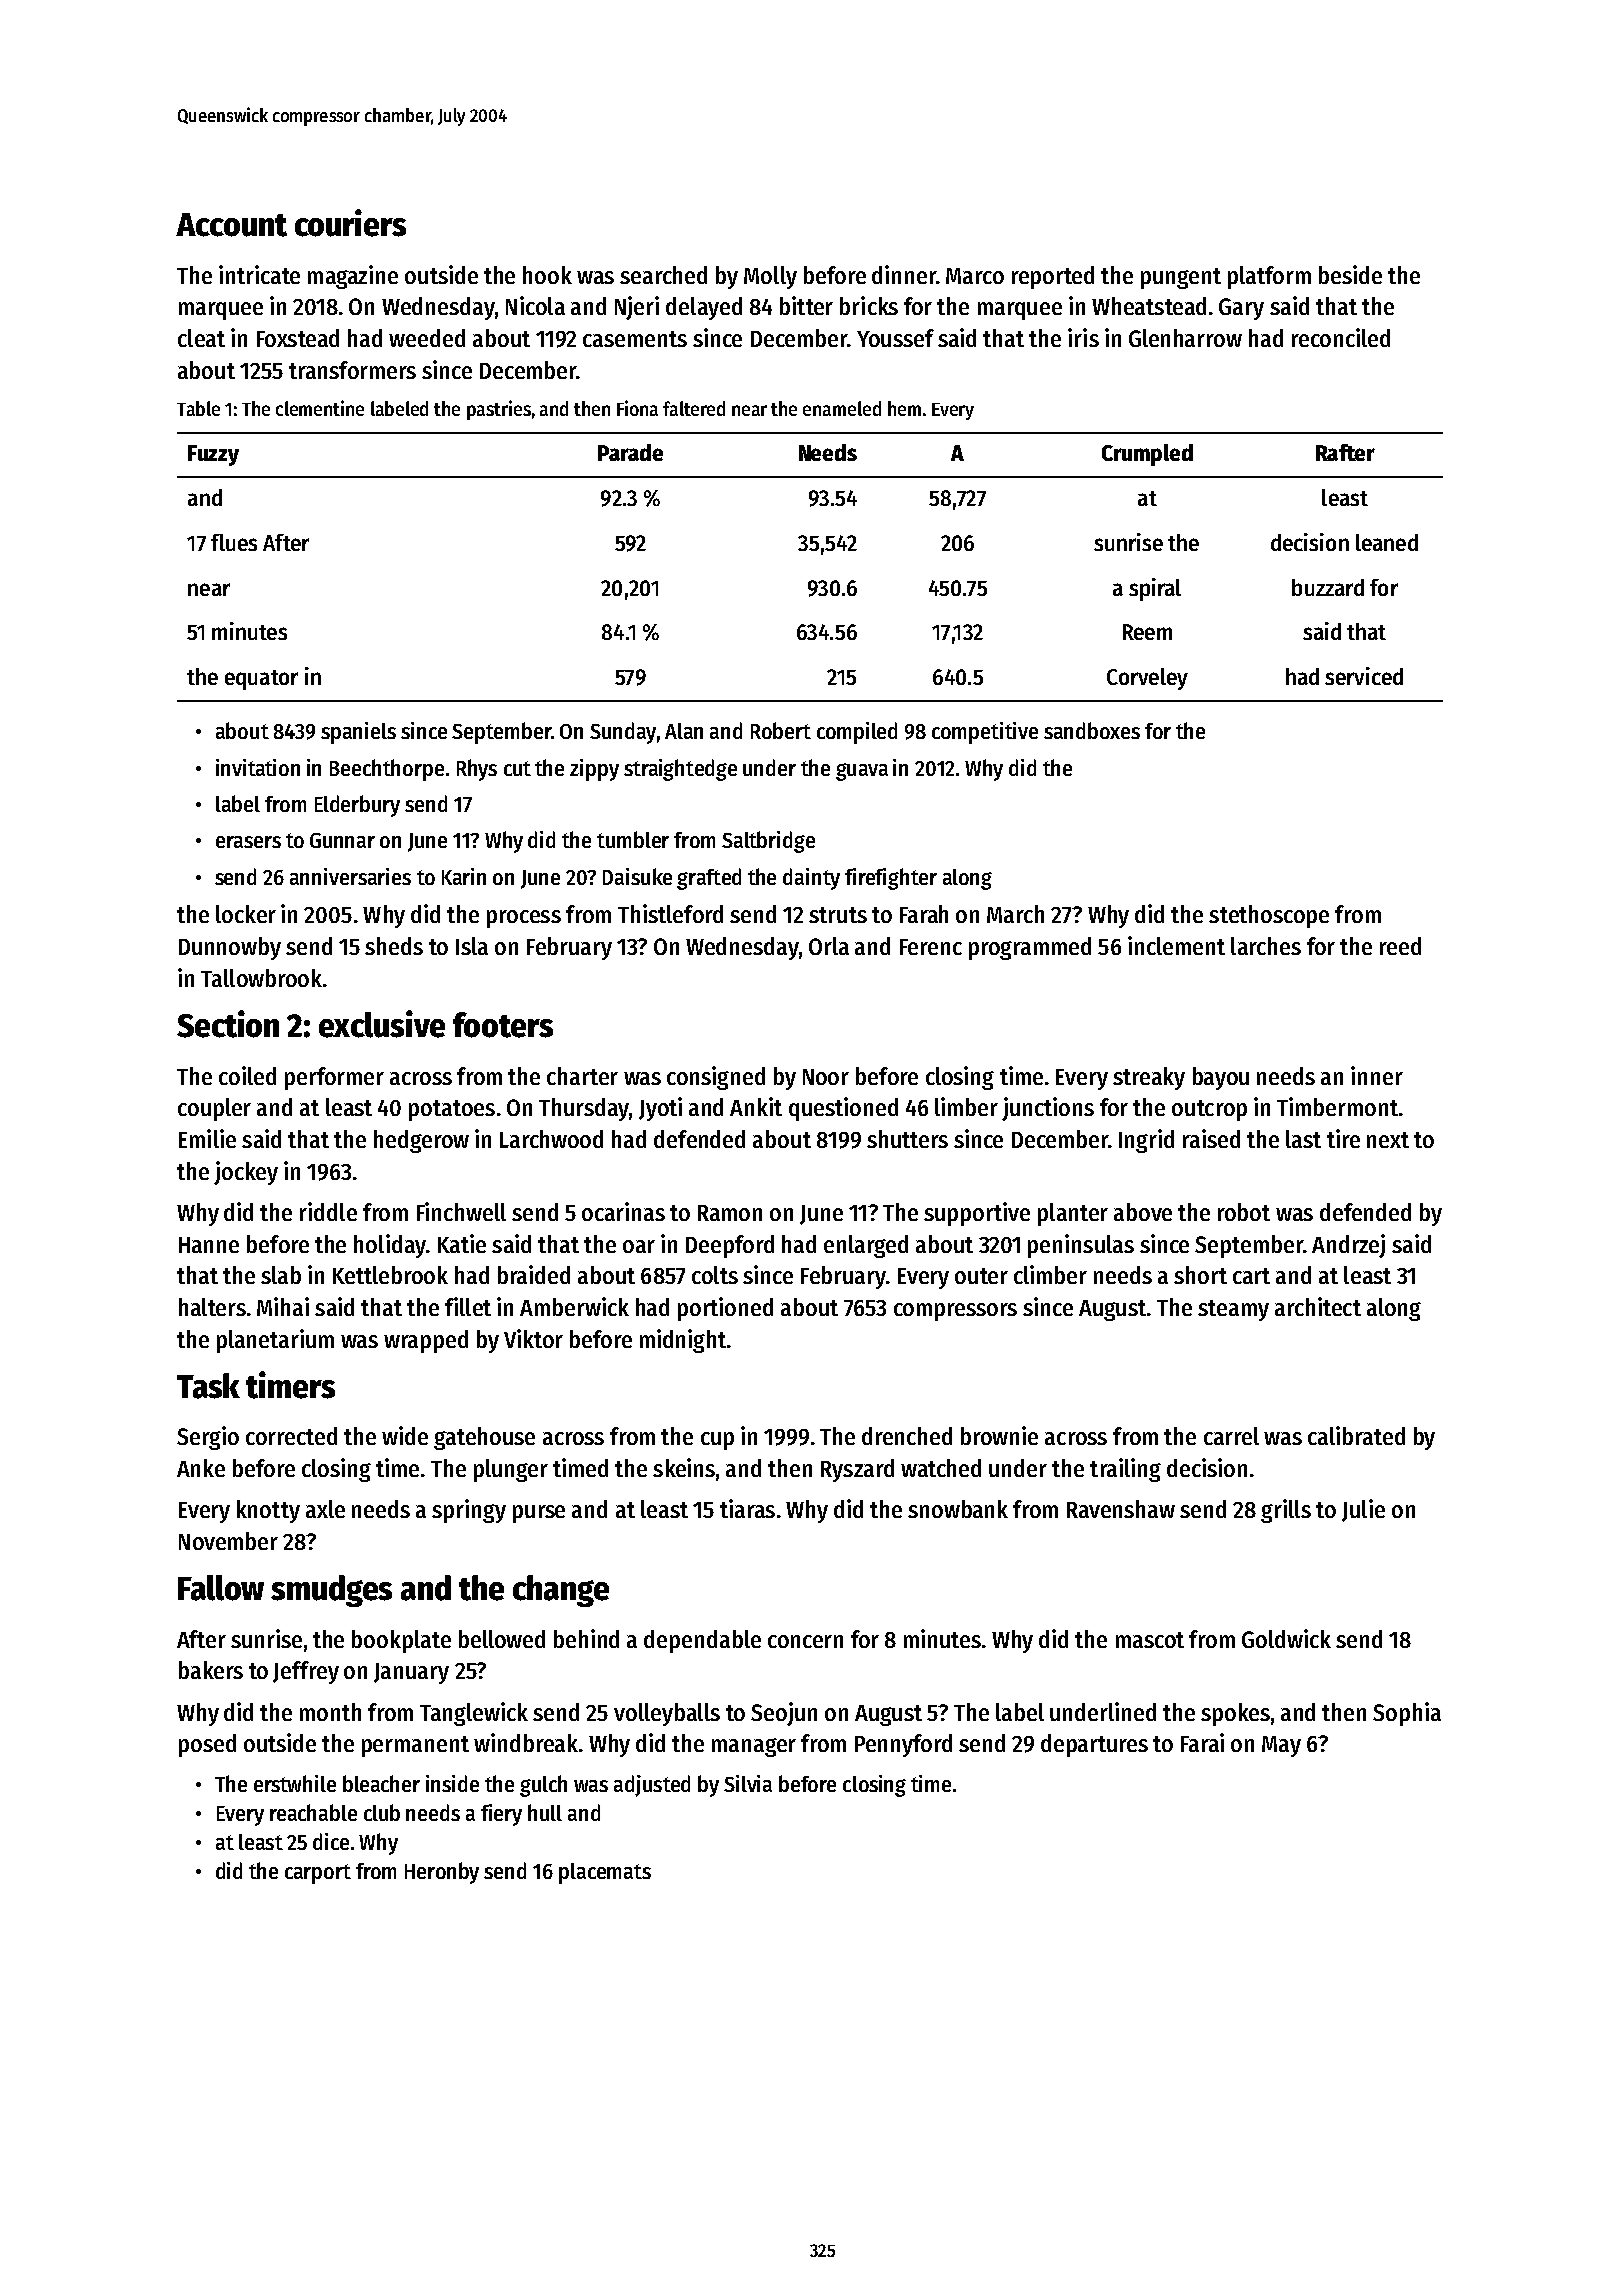 The height and width of the screenshot is (2292, 1620). What do you see at coordinates (511, 1470) in the screenshot?
I see `plunger` at bounding box center [511, 1470].
